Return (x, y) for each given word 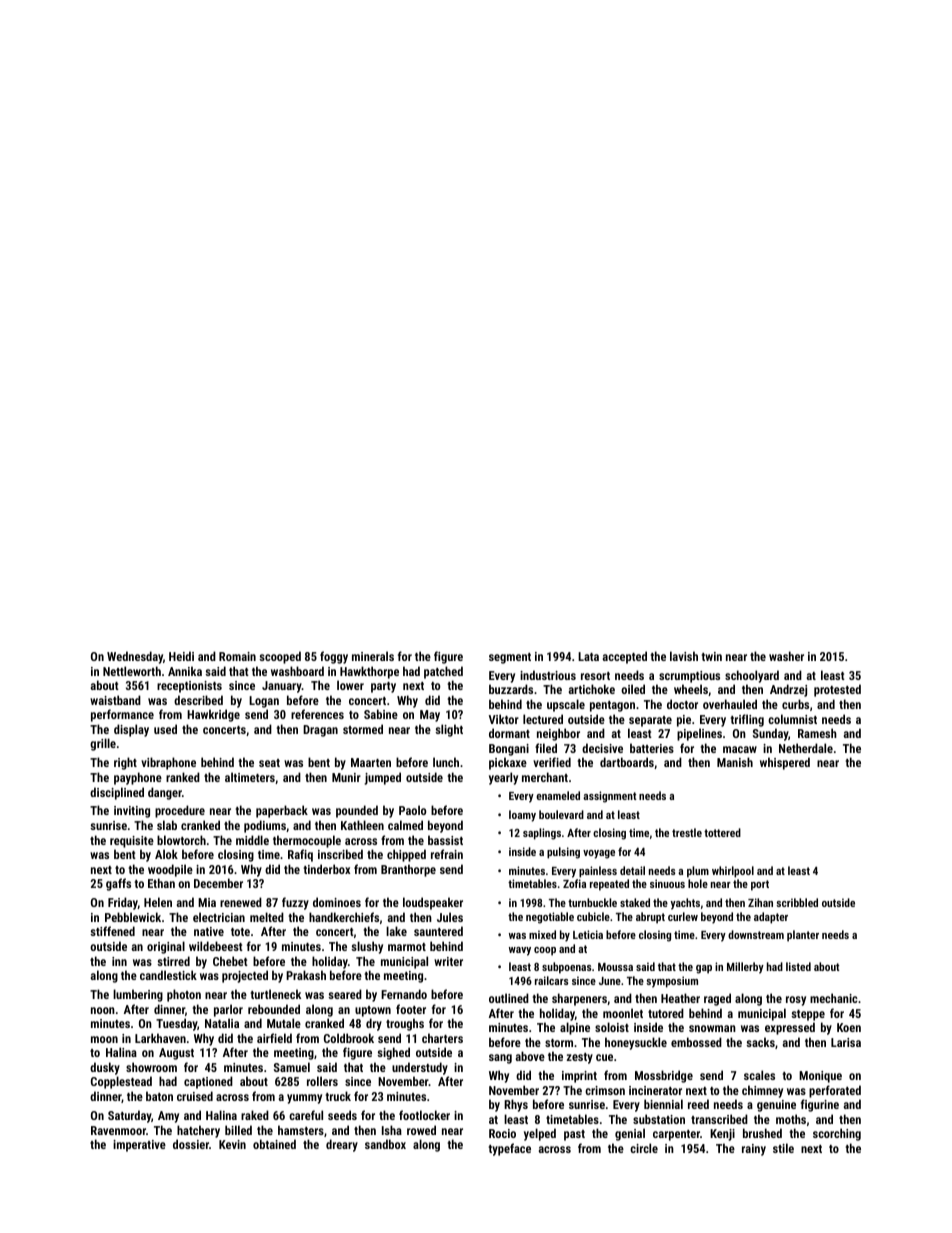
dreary (342, 1145)
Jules (450, 917)
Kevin (232, 1144)
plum (698, 872)
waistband (115, 700)
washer (786, 656)
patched (443, 672)
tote (240, 932)
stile (783, 1148)
